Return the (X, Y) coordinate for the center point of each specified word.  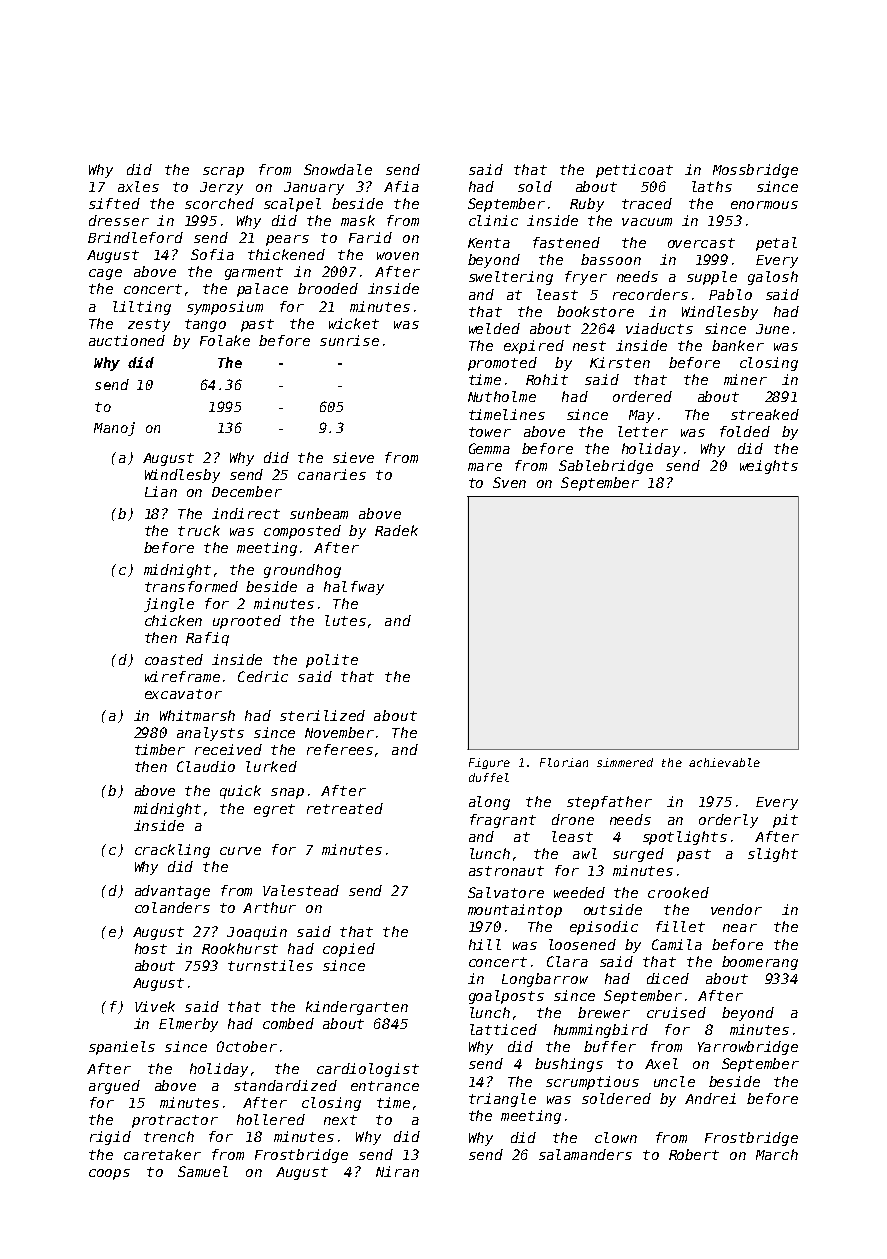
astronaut (506, 871)
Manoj (114, 429)
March (777, 1154)
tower (490, 432)
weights (769, 467)
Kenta (489, 243)
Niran (397, 1171)
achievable (724, 762)
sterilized (322, 715)
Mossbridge (755, 171)
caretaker (162, 1154)
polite (332, 661)
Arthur (269, 907)
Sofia (212, 254)
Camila (677, 944)
